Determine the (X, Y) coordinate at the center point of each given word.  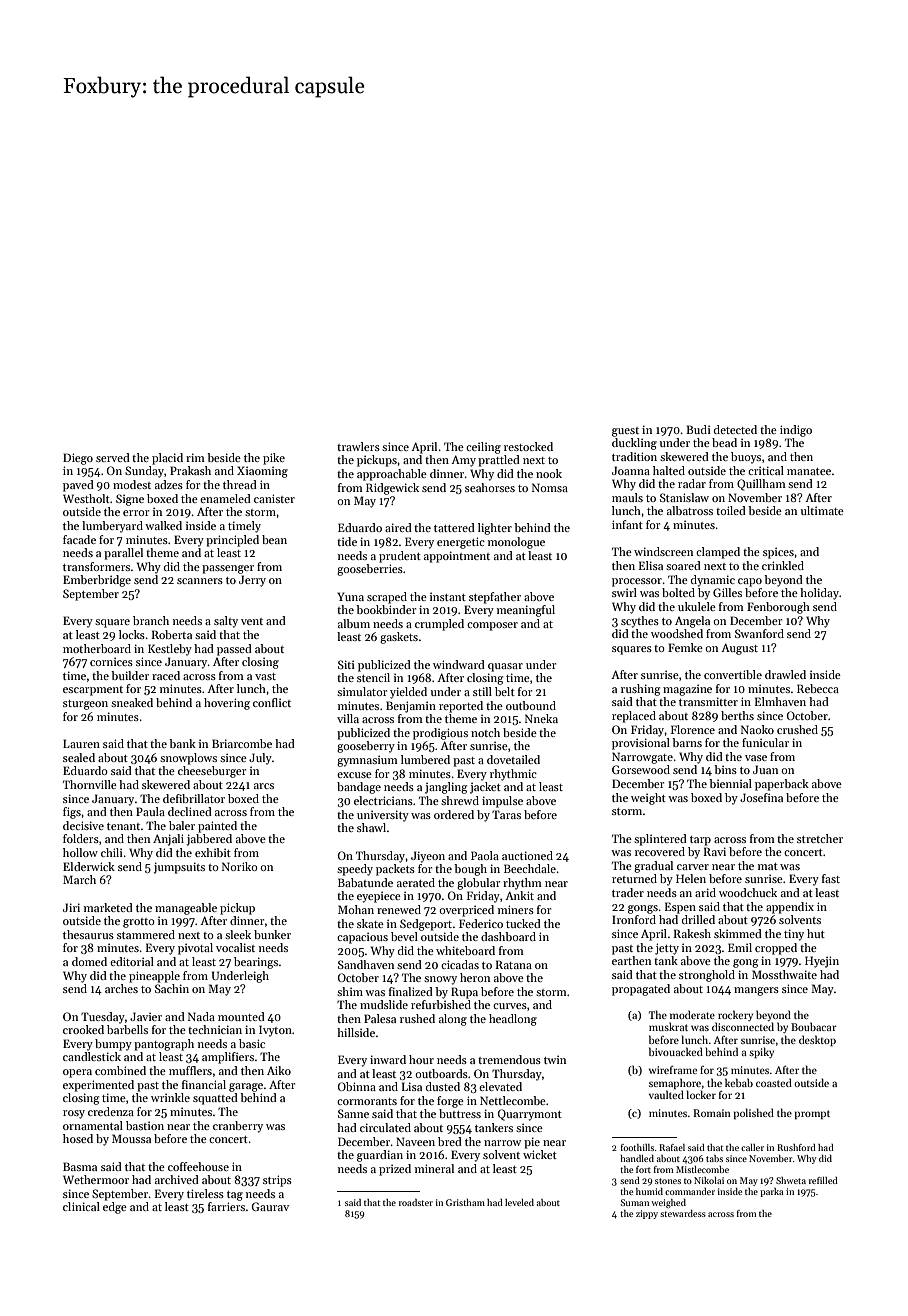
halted (669, 470)
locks (132, 634)
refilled (823, 1180)
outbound (531, 705)
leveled (519, 1202)
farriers (226, 1206)
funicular (765, 742)
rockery (735, 1015)
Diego (78, 459)
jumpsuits (179, 868)
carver (693, 867)
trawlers (358, 446)
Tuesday (103, 1018)
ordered (454, 814)
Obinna (357, 1086)
